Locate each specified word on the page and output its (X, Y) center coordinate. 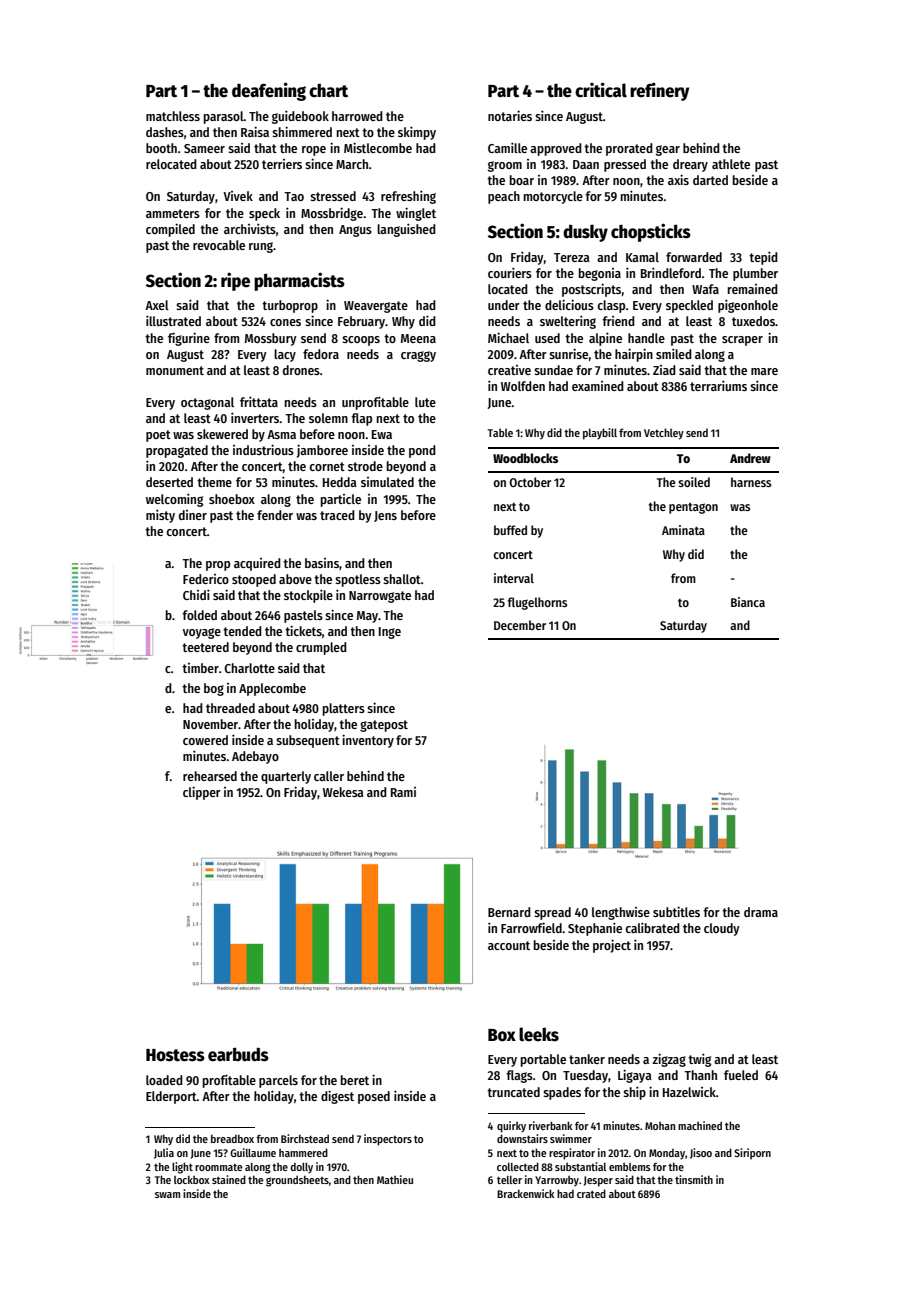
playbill (600, 434)
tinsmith (694, 1179)
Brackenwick (526, 1193)
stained (229, 1179)
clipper (202, 793)
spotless (358, 580)
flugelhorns (537, 603)
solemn (328, 418)
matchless (173, 116)
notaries (510, 115)
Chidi (196, 594)
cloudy (722, 929)
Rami (403, 792)
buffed (510, 530)
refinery (659, 91)
